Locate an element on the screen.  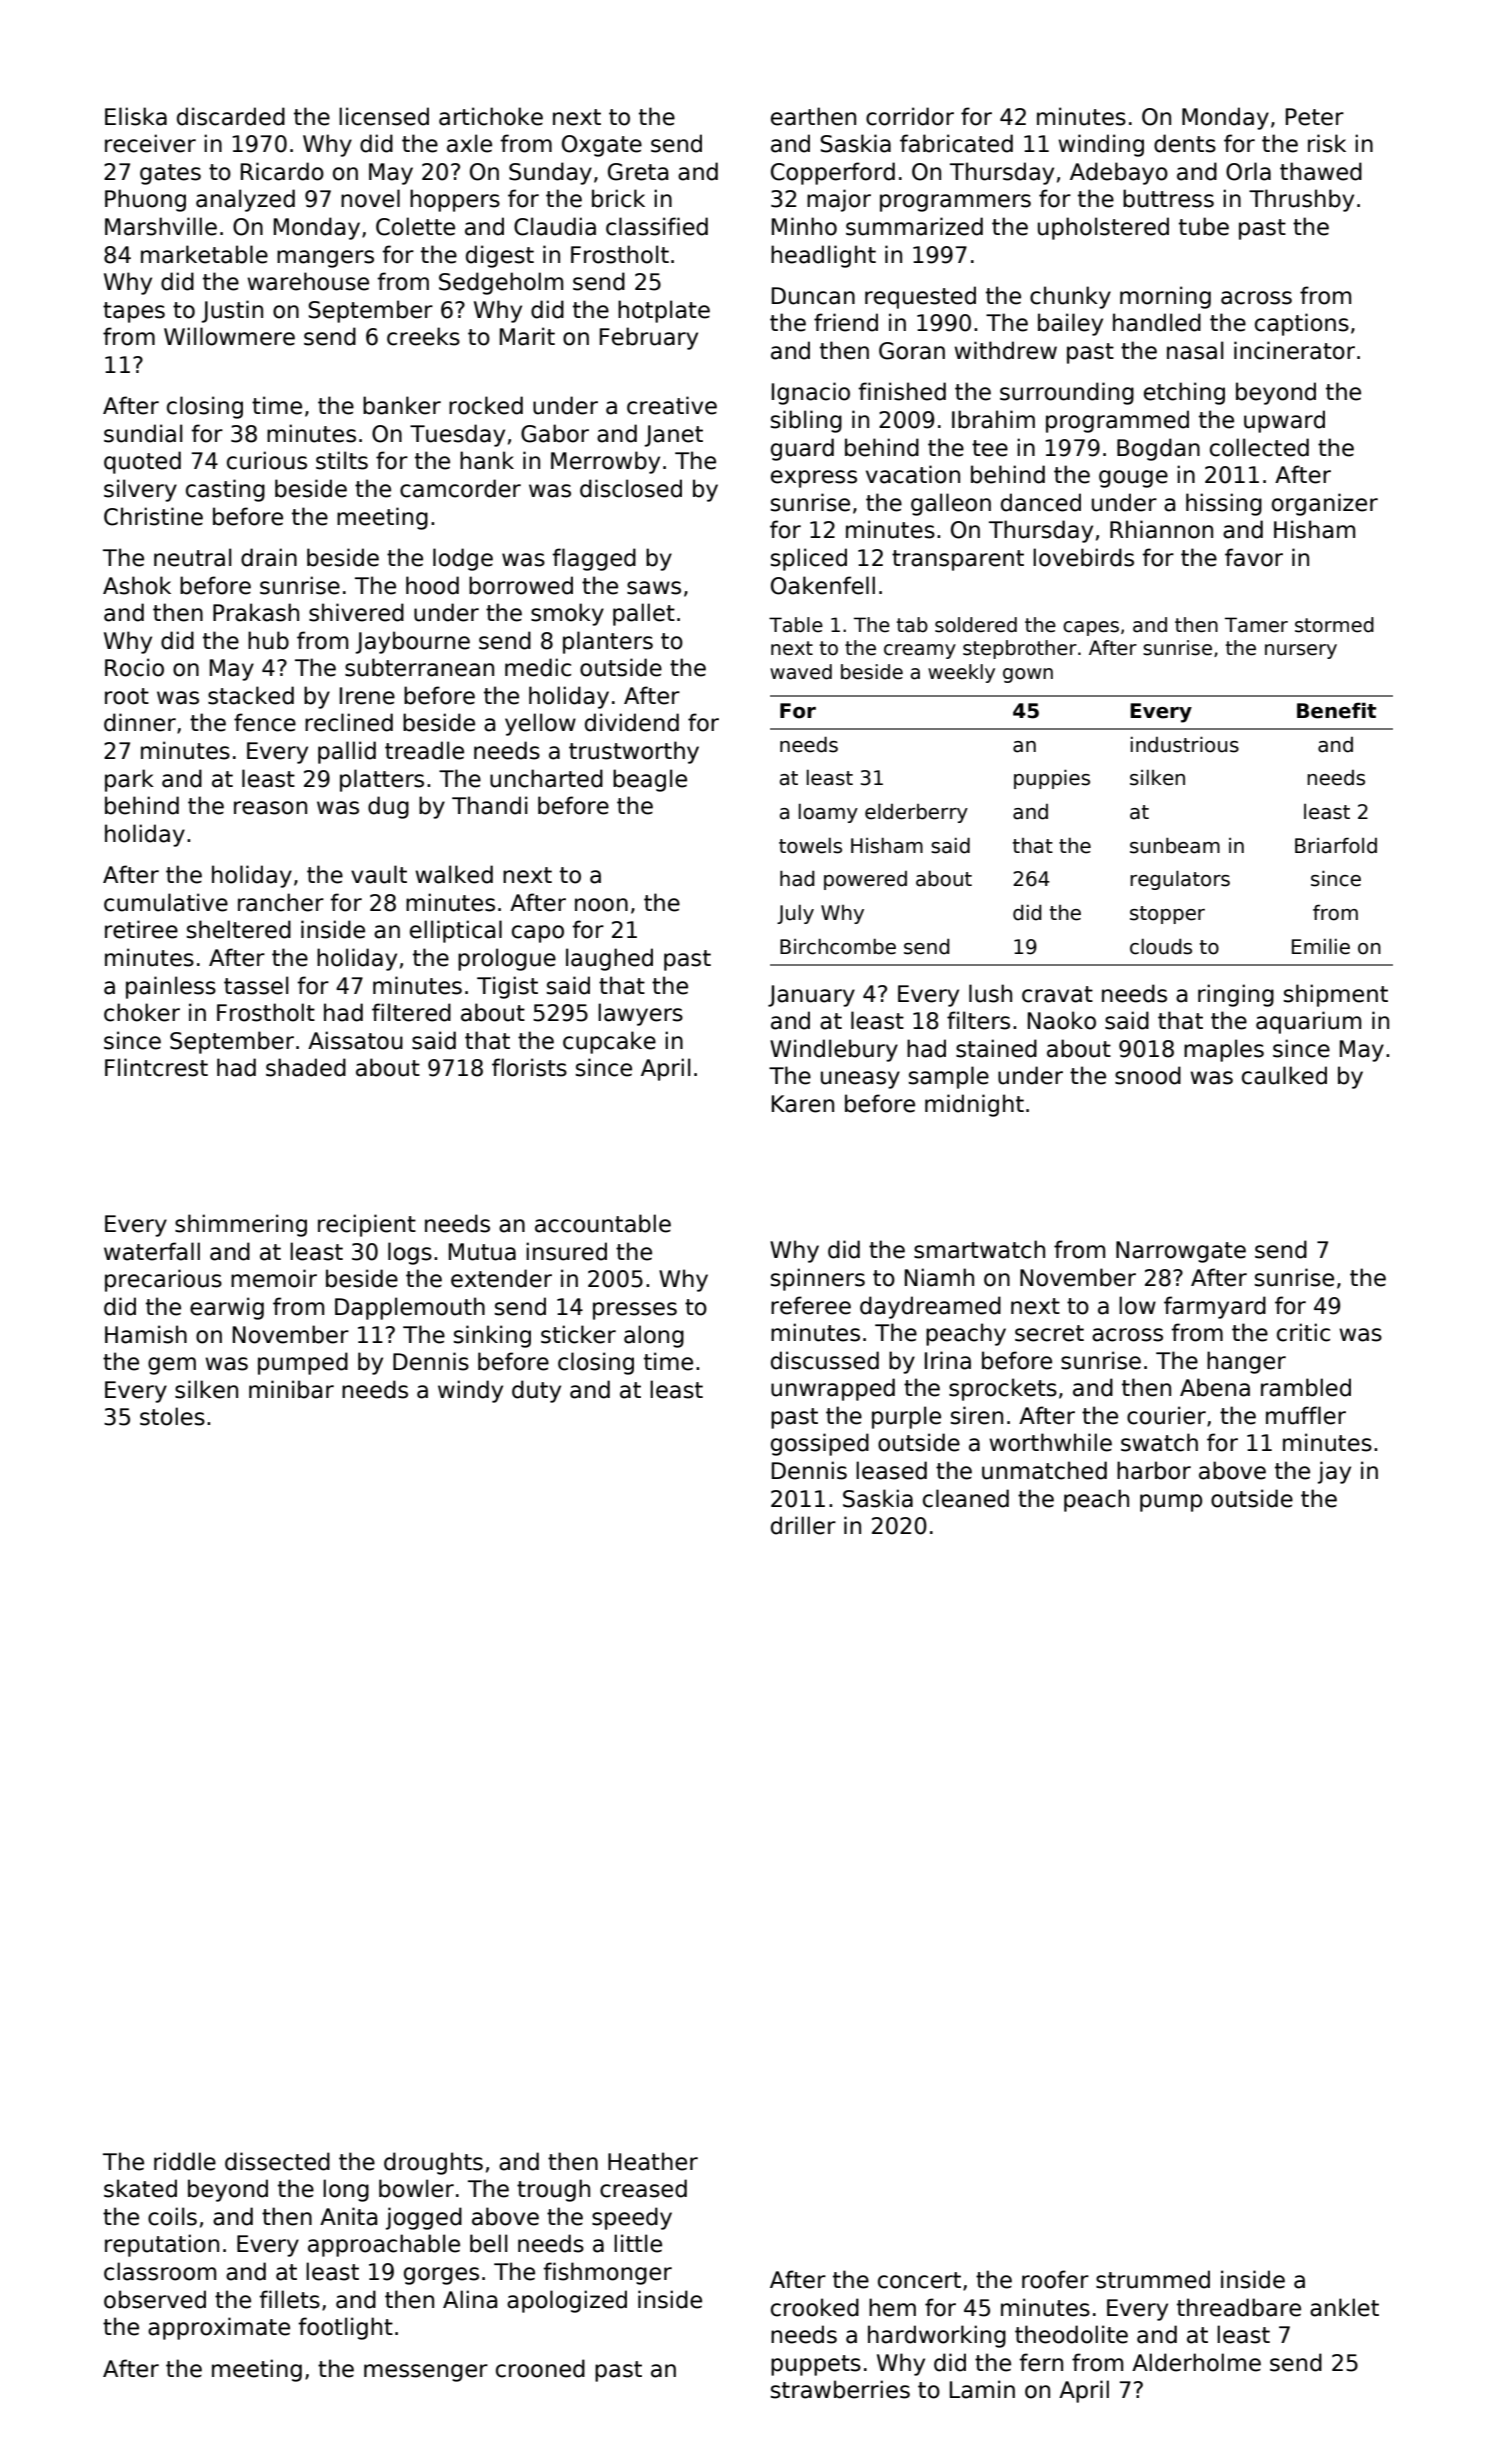
trough is located at coordinates (553, 2190).
